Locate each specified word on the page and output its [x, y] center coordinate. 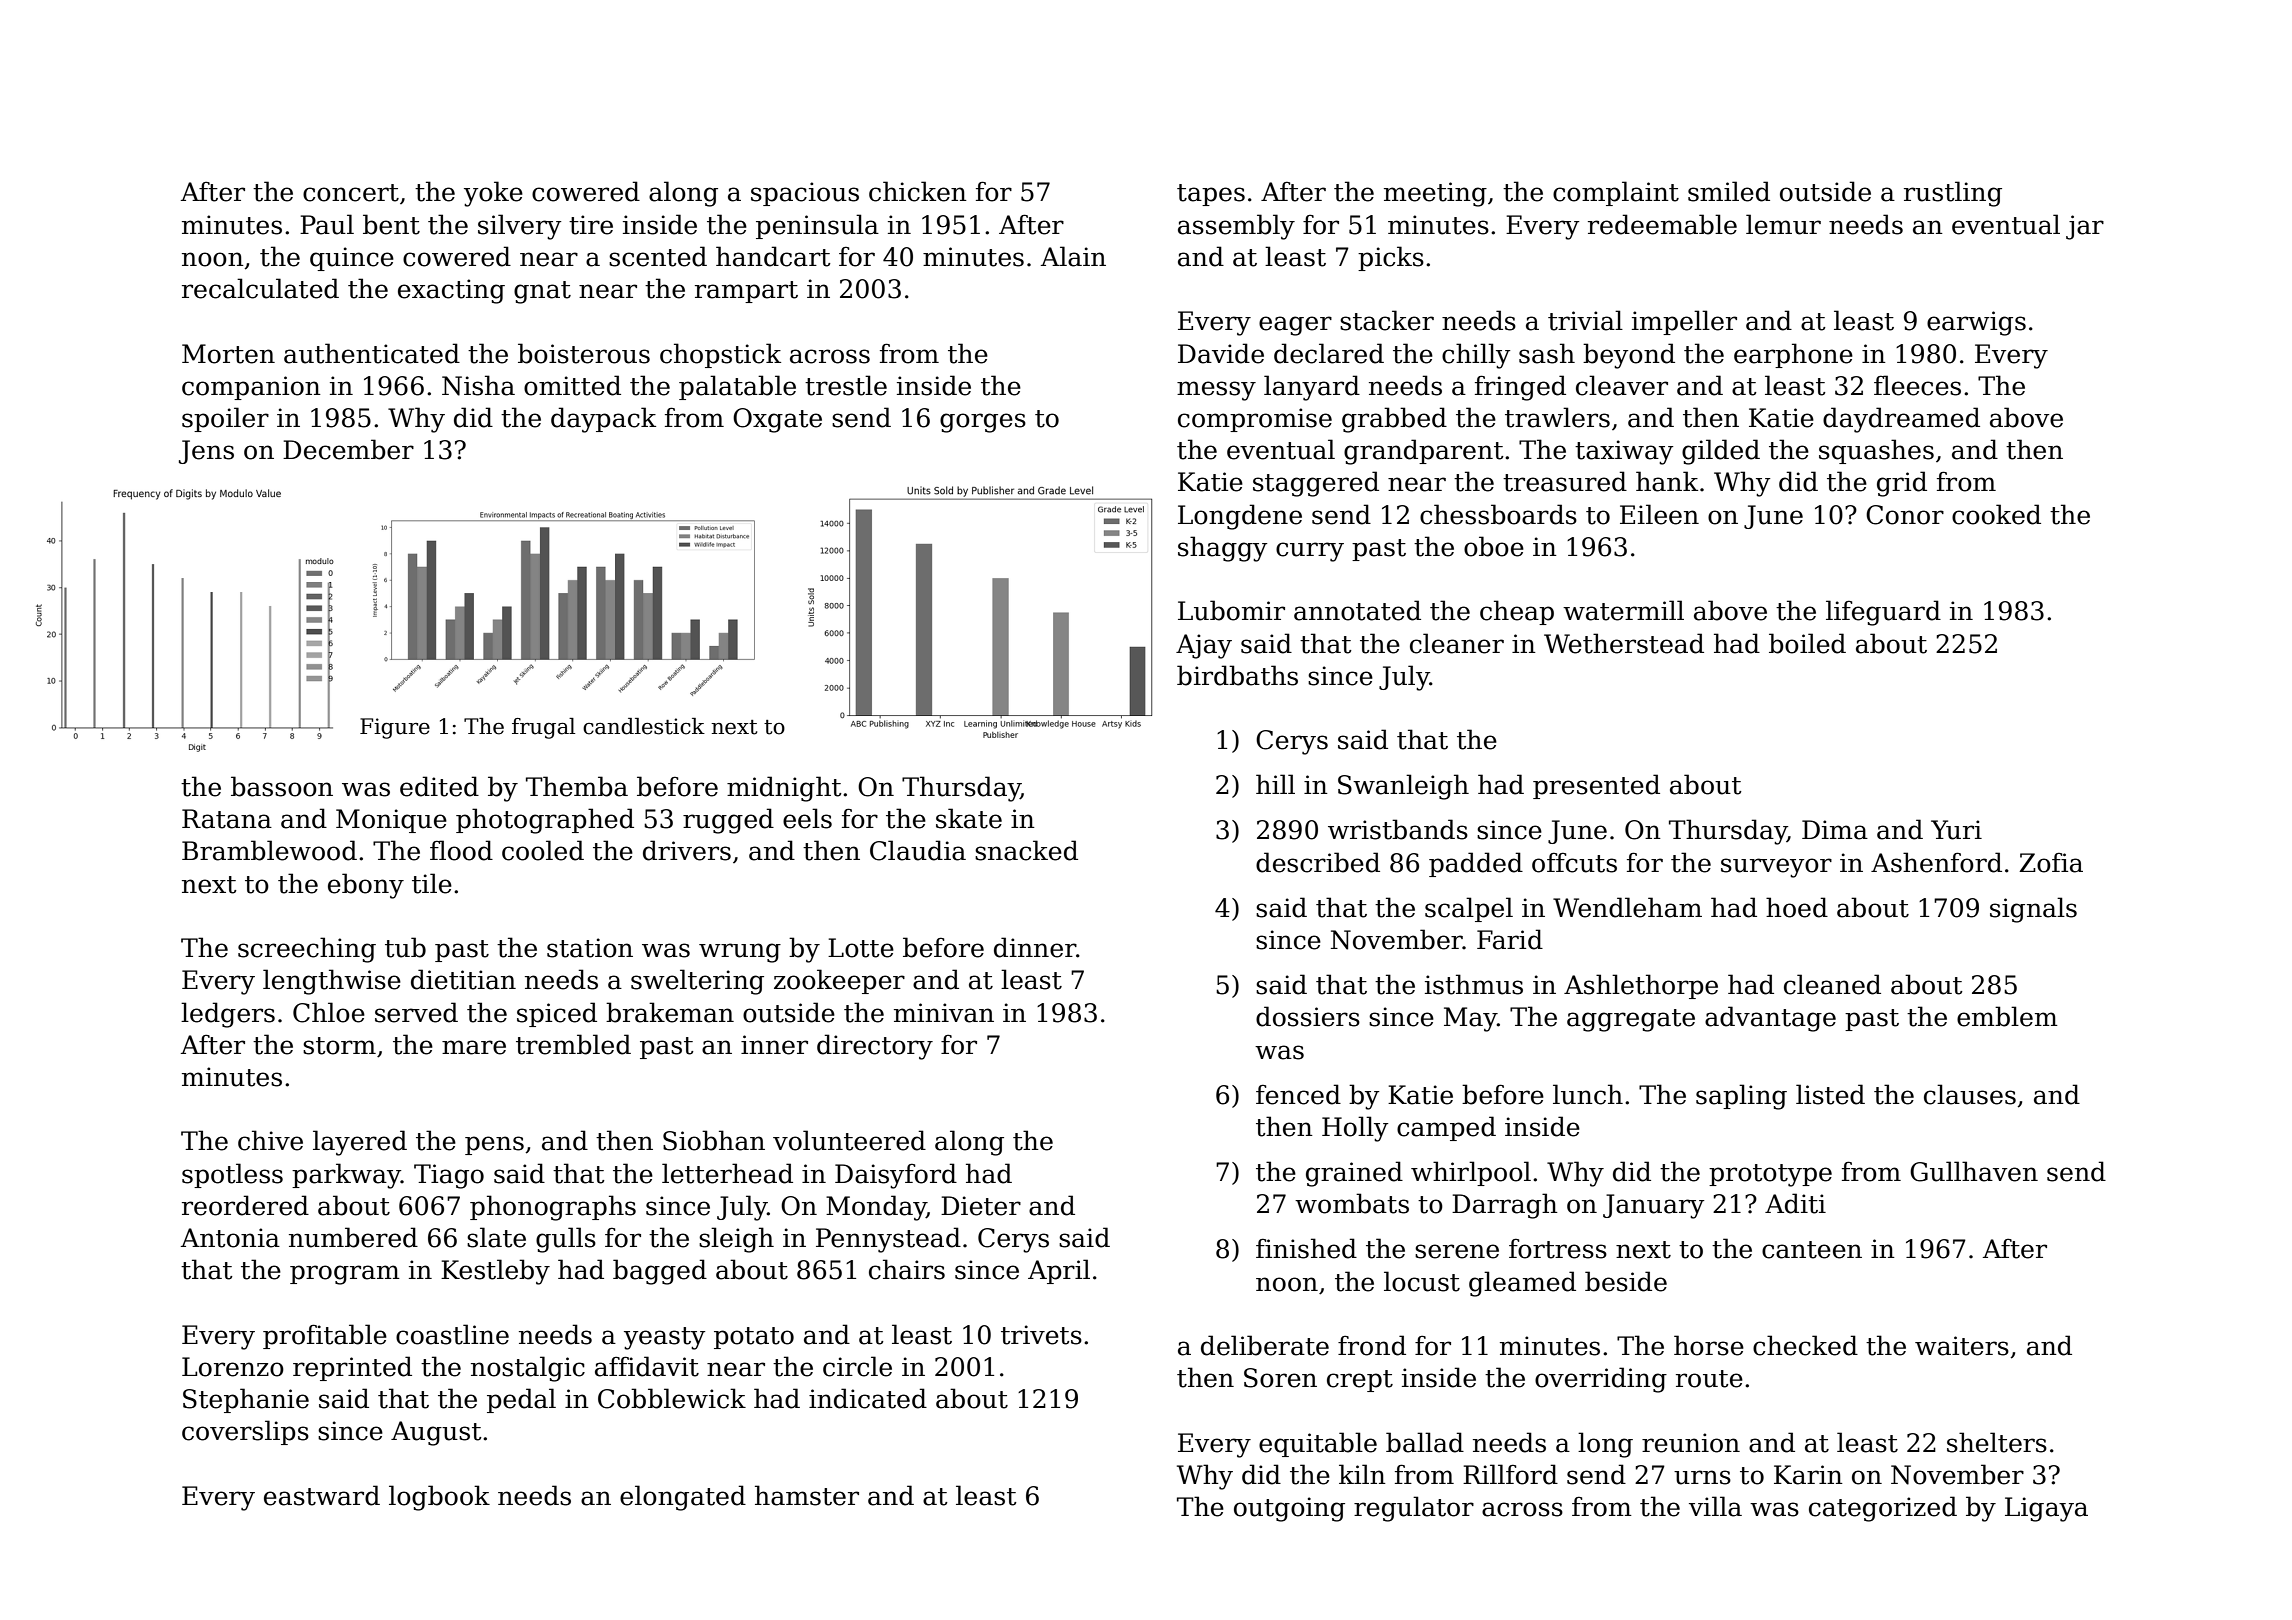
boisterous [584, 353]
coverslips [245, 1432]
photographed [545, 821]
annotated [1357, 610]
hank [1667, 481]
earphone [1793, 355]
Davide [1221, 353]
